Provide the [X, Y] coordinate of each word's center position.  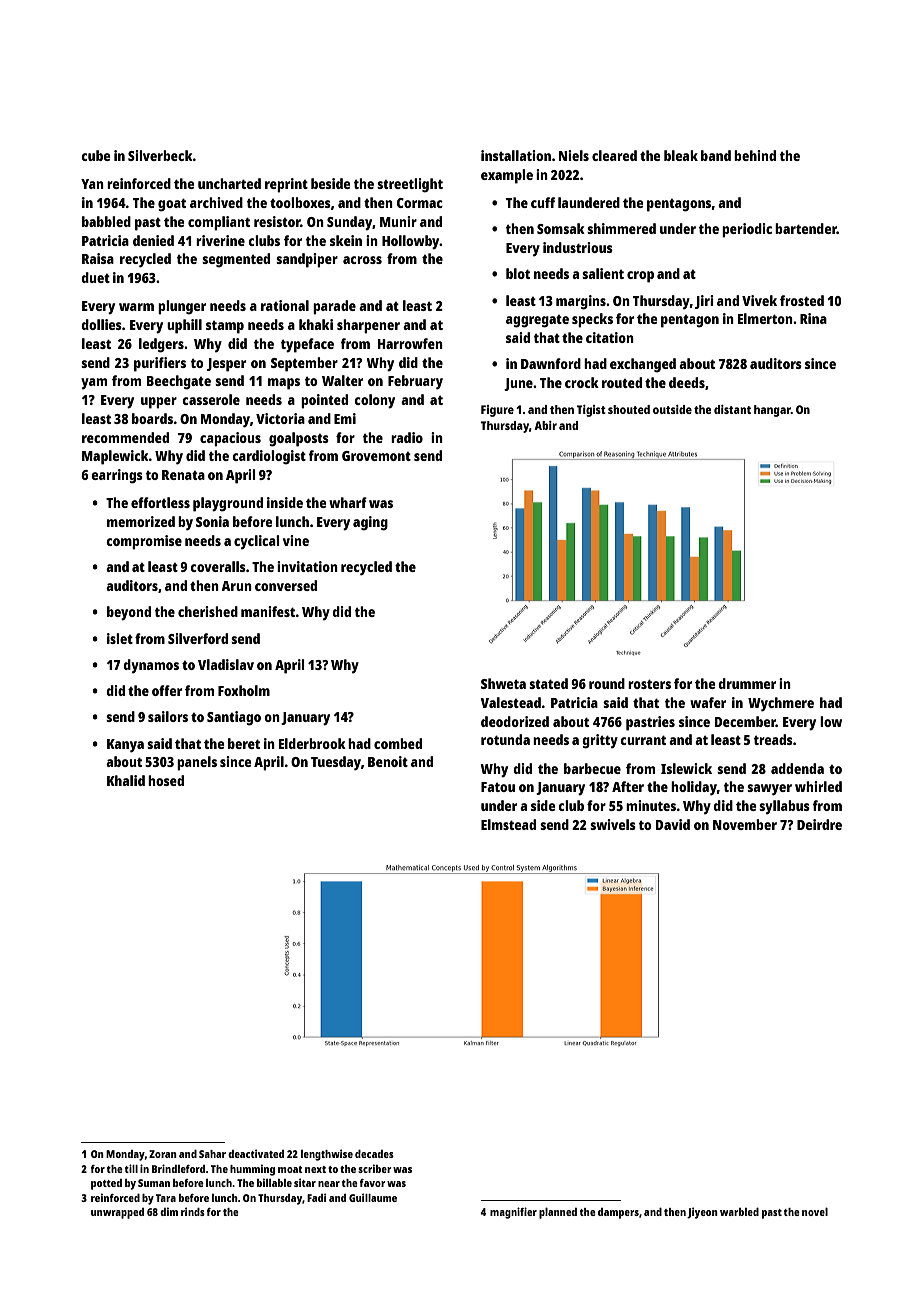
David [673, 824]
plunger [182, 307]
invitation [307, 566]
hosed [166, 780]
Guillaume [373, 1197]
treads [773, 739]
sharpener [368, 326]
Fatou [498, 787]
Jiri [704, 302]
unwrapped [117, 1213]
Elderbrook [312, 743]
